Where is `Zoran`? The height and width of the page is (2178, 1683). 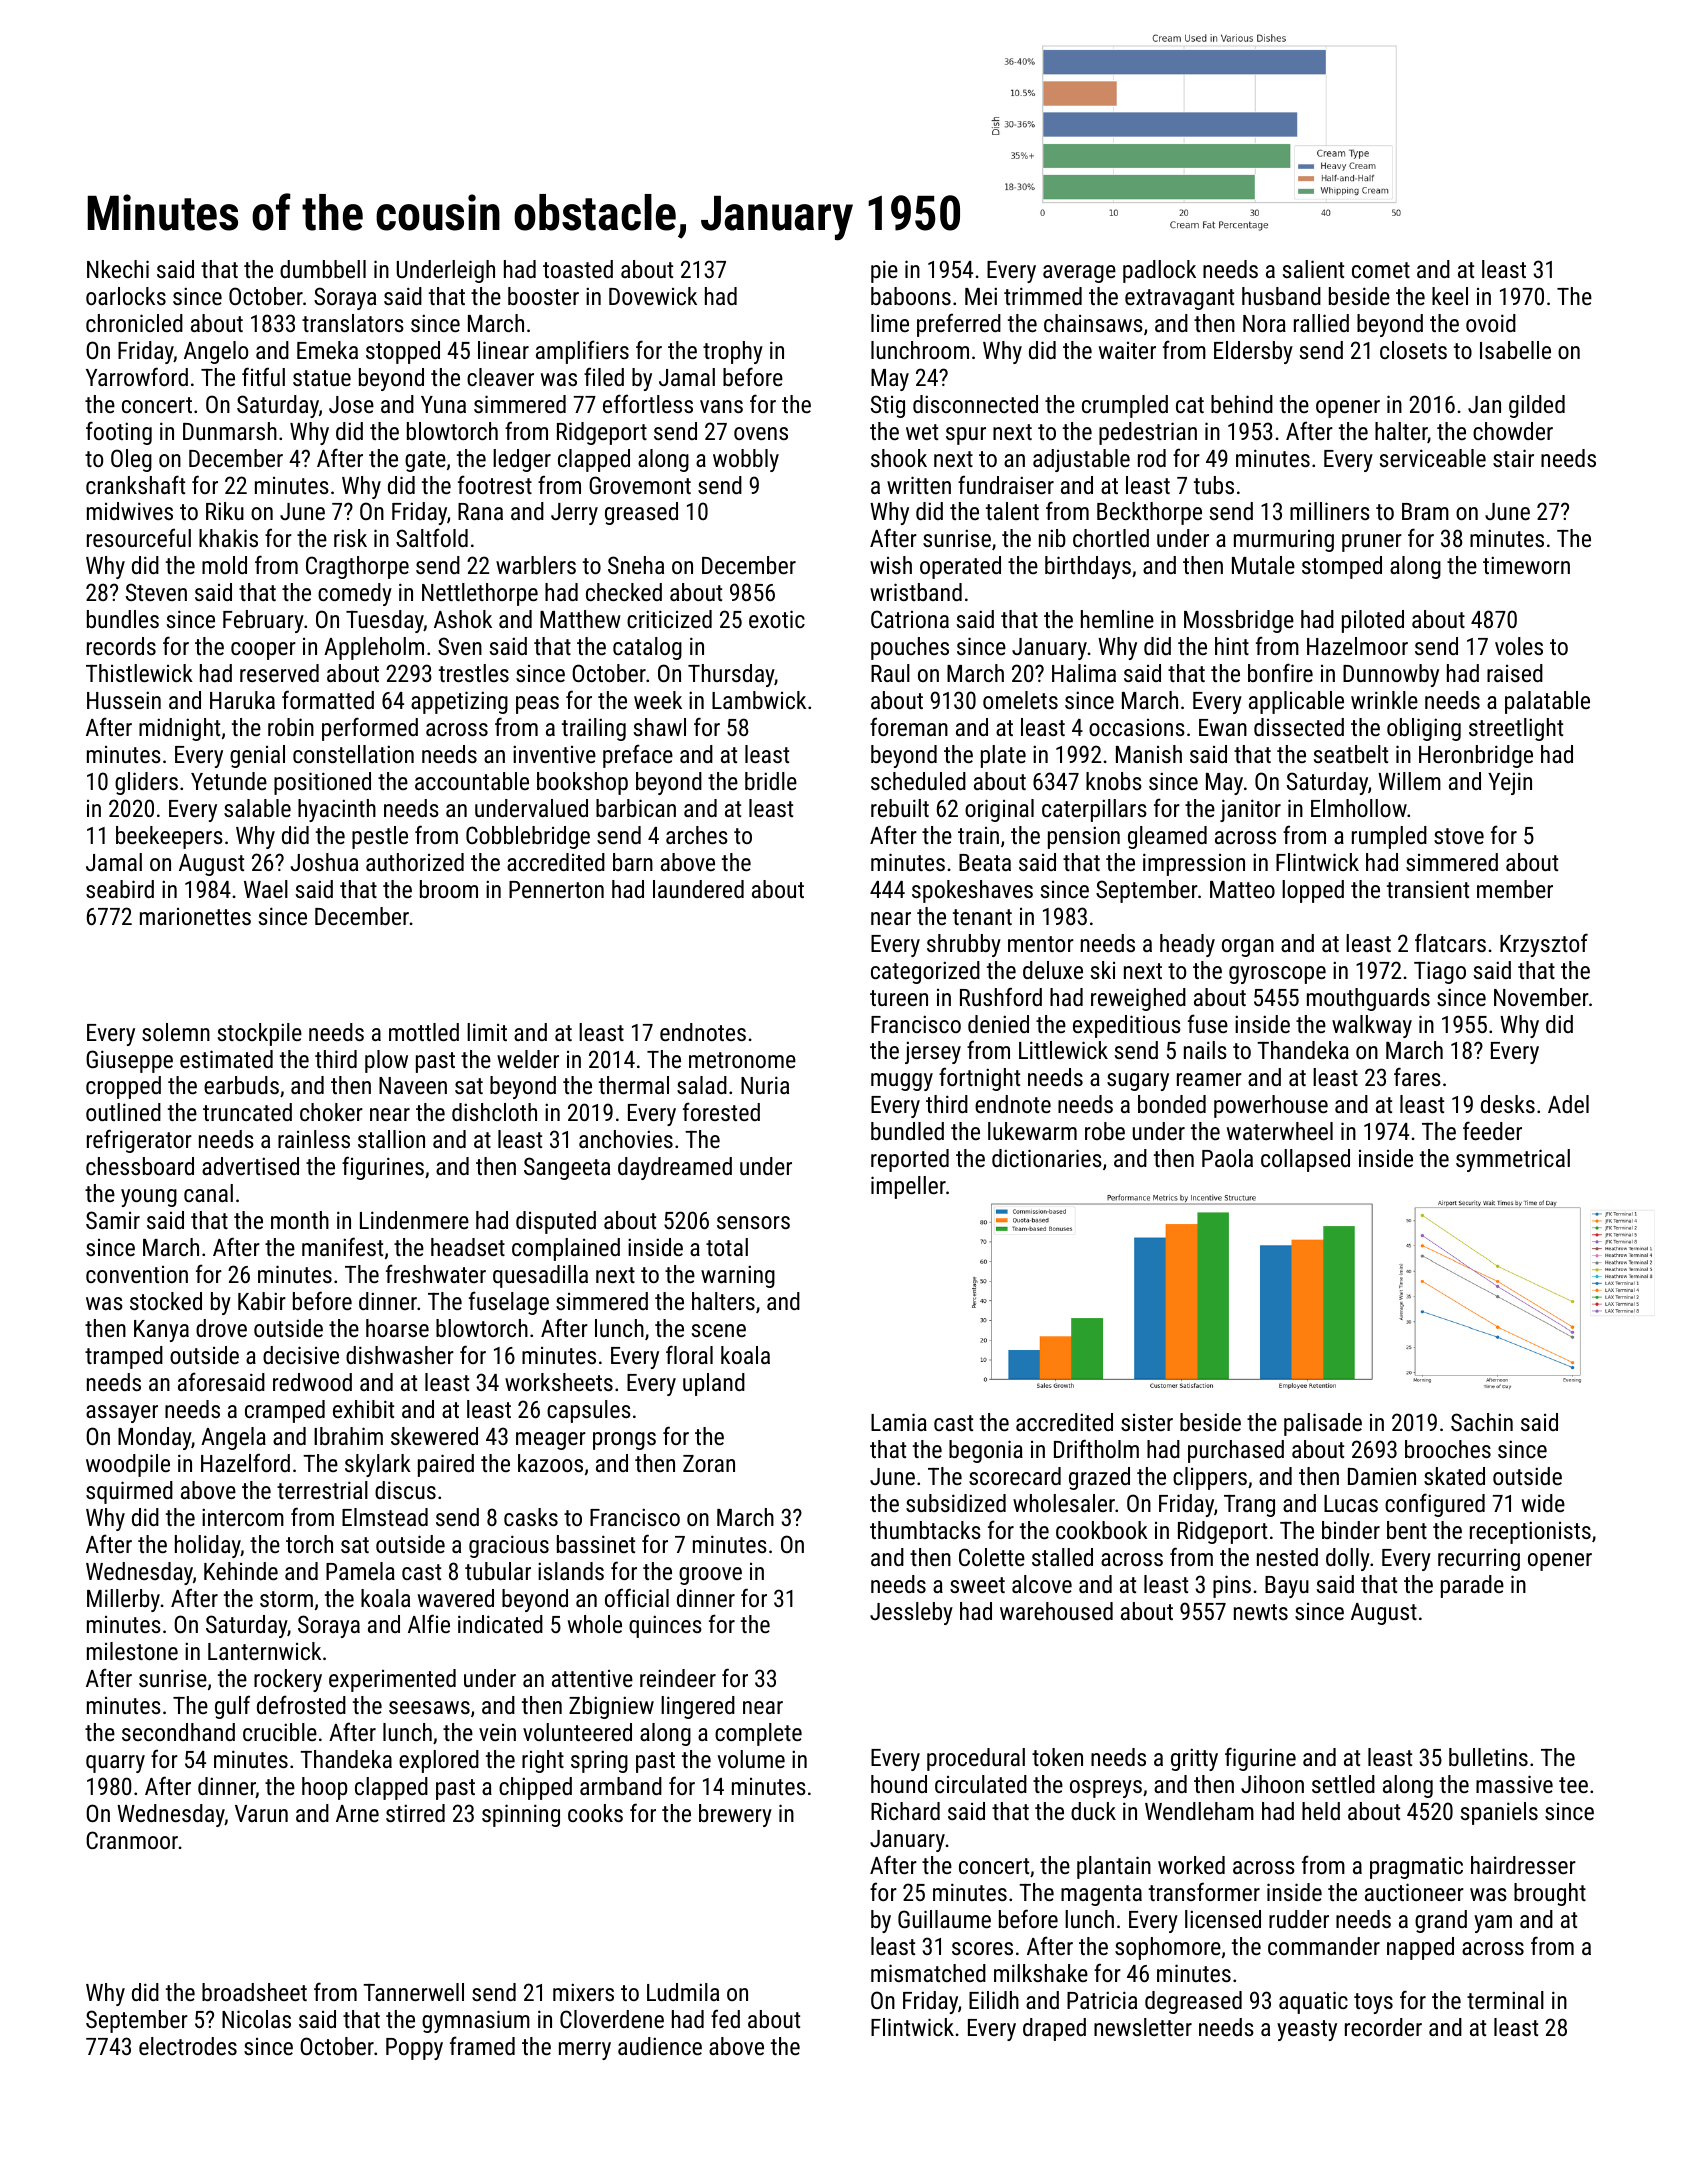 Zoran is located at coordinates (709, 1463).
